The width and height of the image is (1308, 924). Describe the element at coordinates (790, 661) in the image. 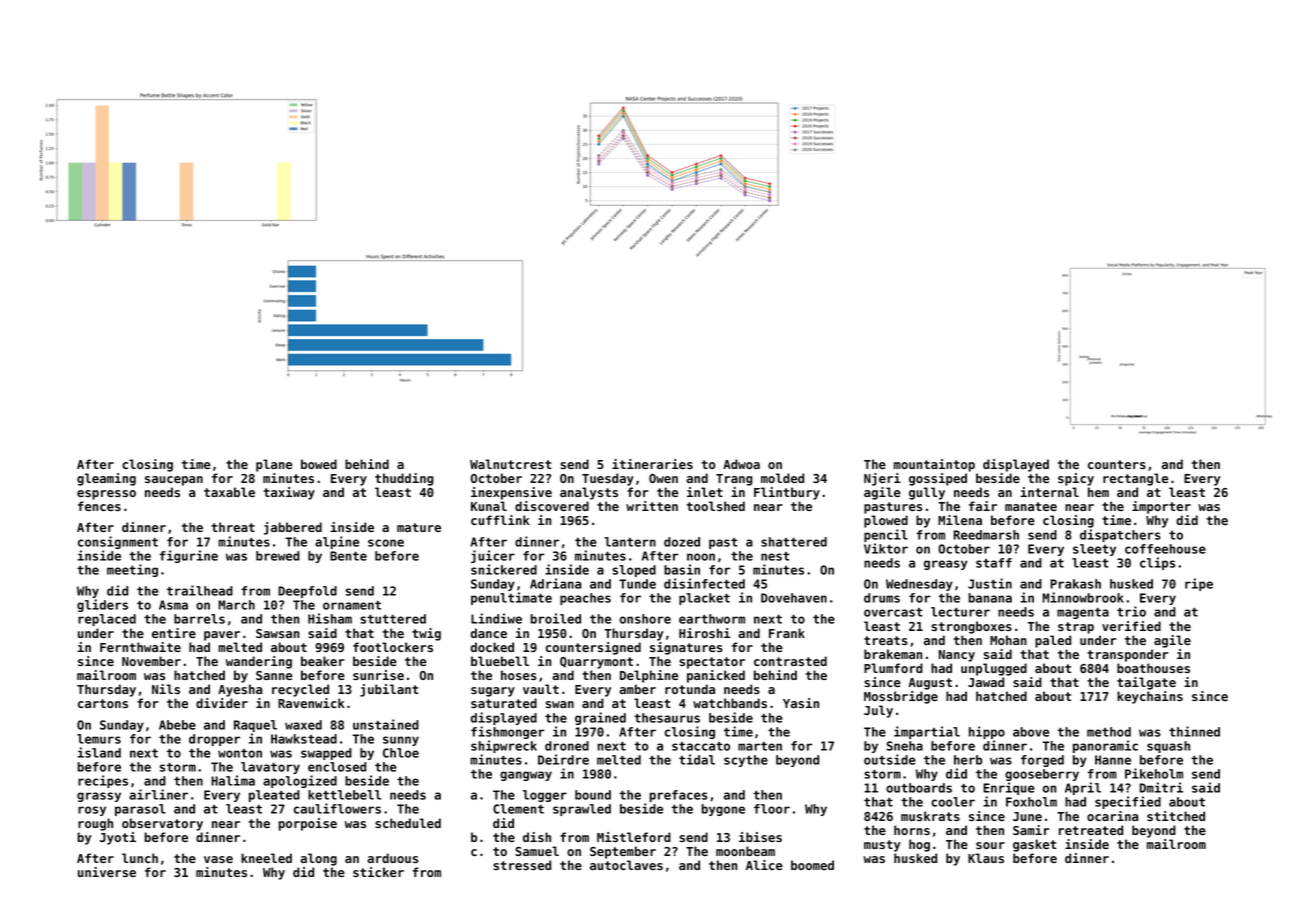

I see `contrasted` at that location.
